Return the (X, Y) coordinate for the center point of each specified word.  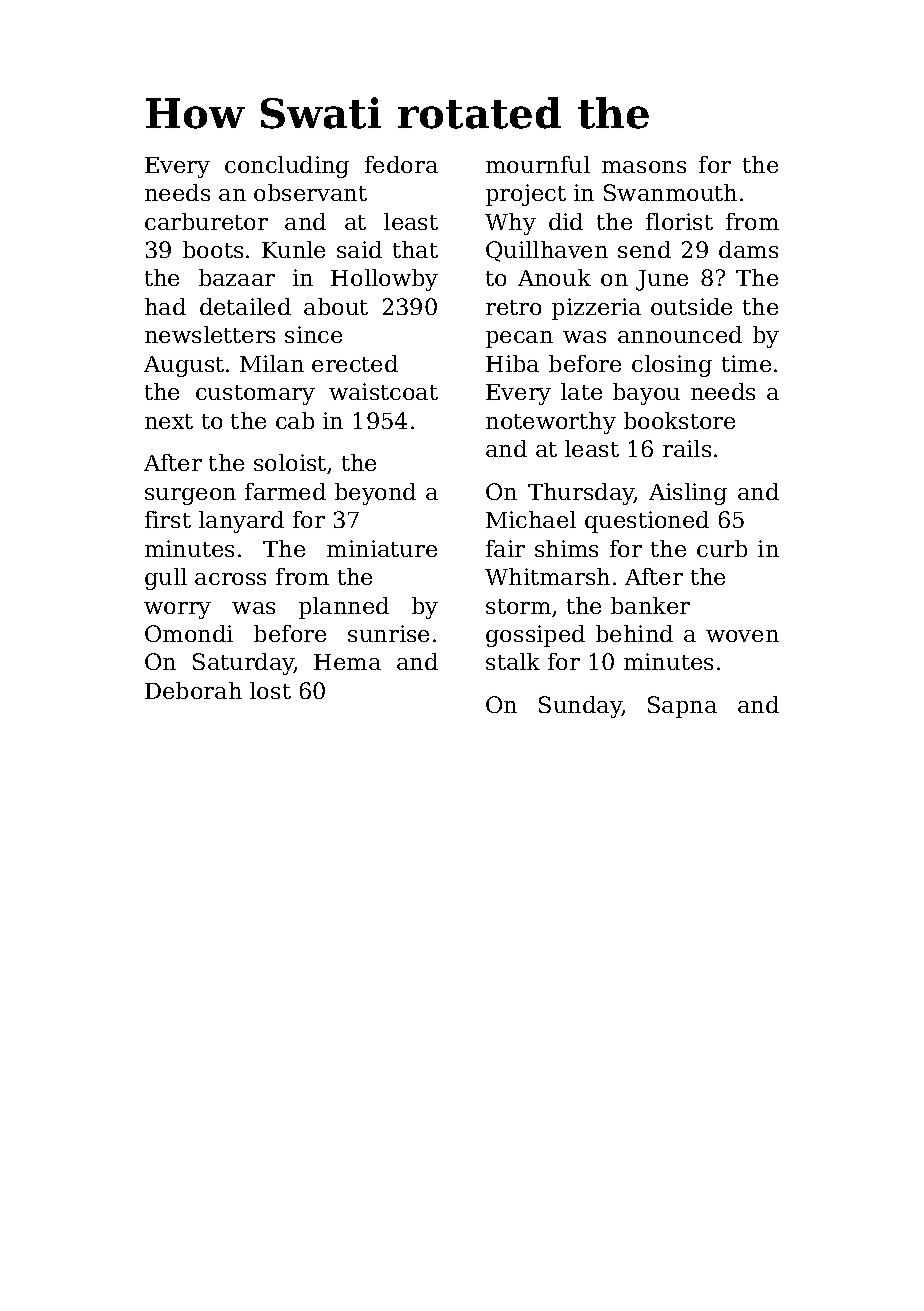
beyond (375, 494)
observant (310, 192)
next (169, 421)
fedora (401, 164)
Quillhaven (547, 251)
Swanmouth (670, 192)
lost (270, 690)
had (165, 306)
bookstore (679, 420)
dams (748, 249)
